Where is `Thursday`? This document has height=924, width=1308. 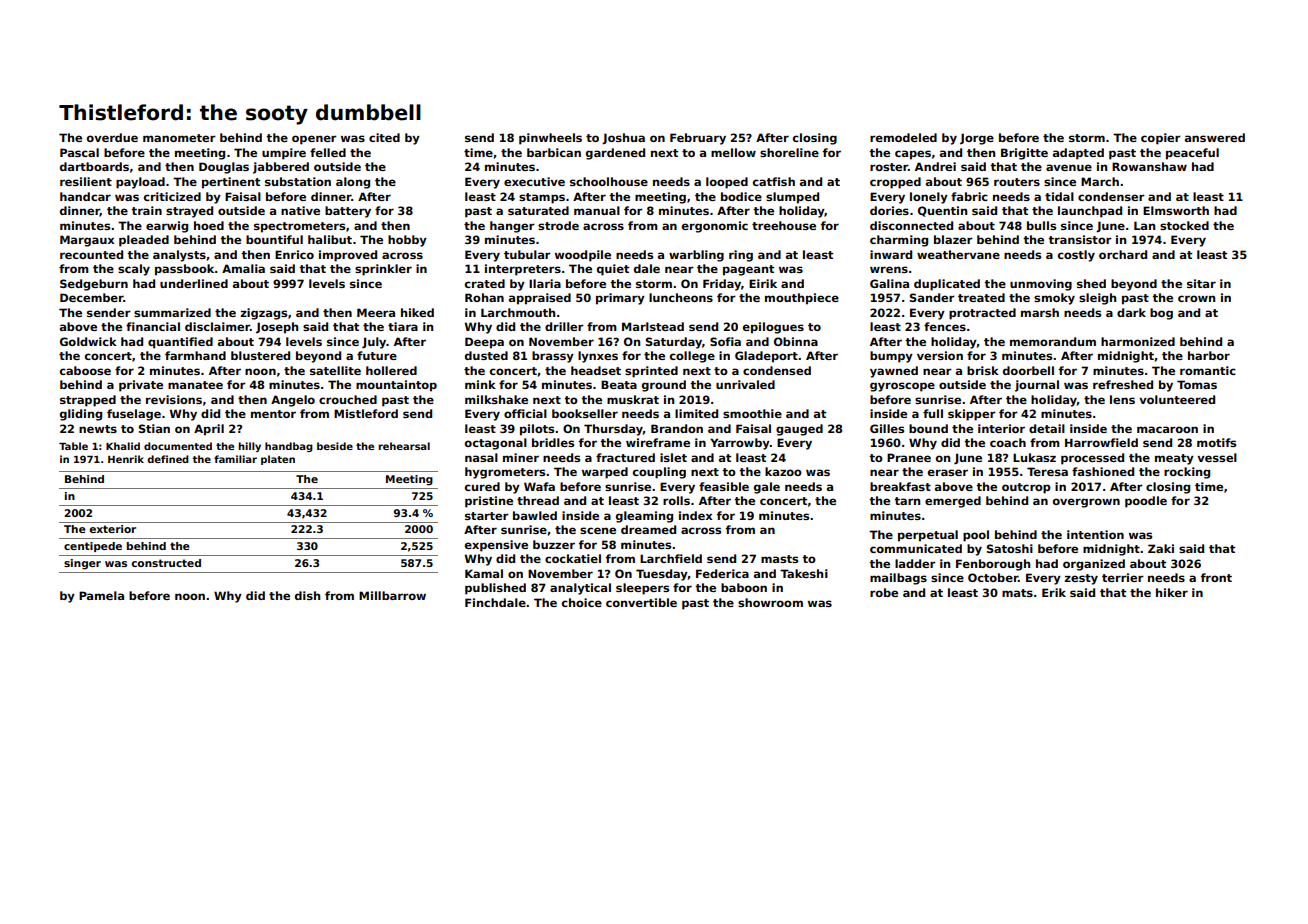
Thursday is located at coordinates (613, 430).
